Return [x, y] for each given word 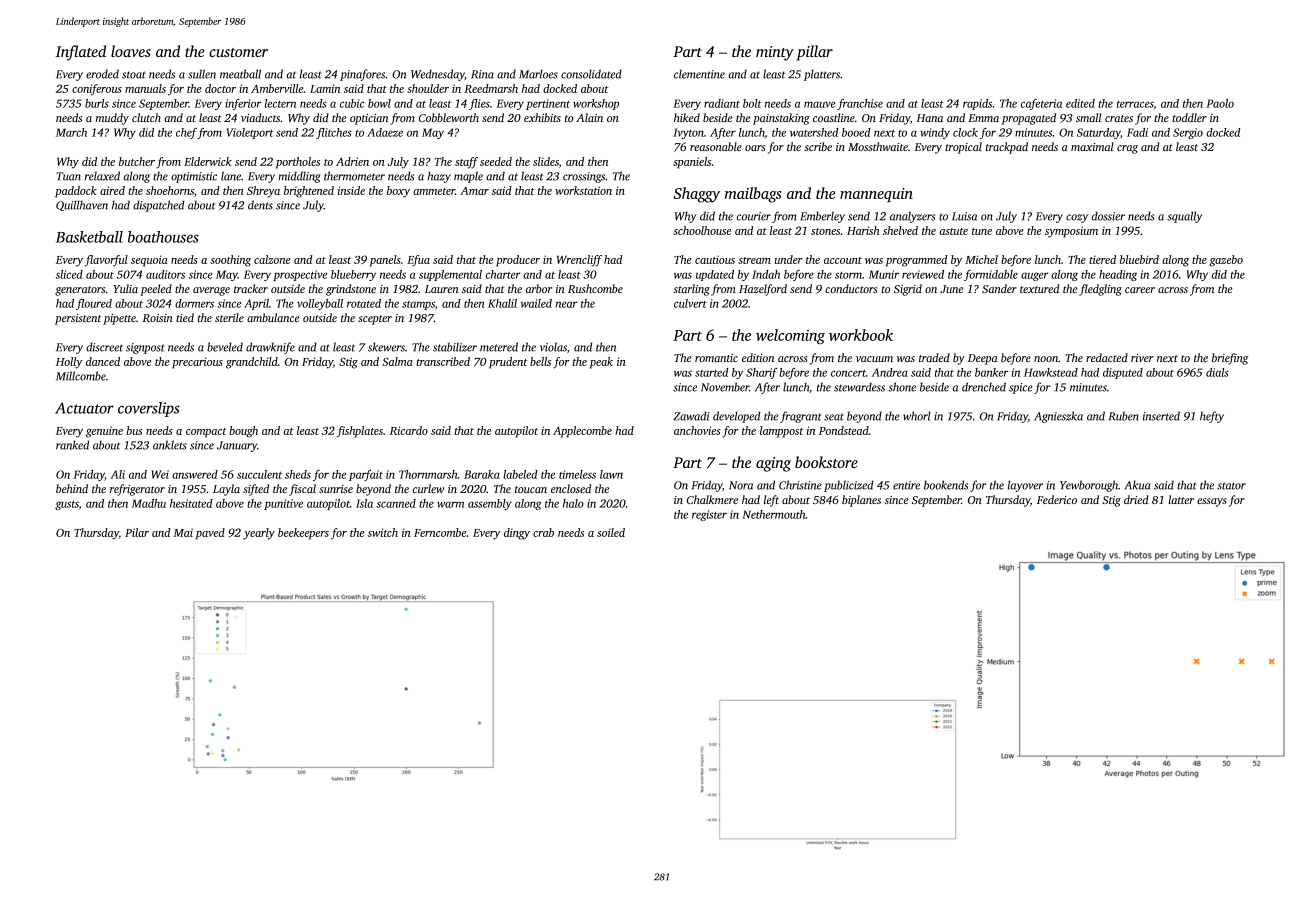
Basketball [89, 237]
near [567, 304]
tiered [1102, 259]
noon [1046, 359]
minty [775, 53]
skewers [386, 347]
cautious [715, 260]
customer [238, 52]
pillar [814, 53]
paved [210, 534]
